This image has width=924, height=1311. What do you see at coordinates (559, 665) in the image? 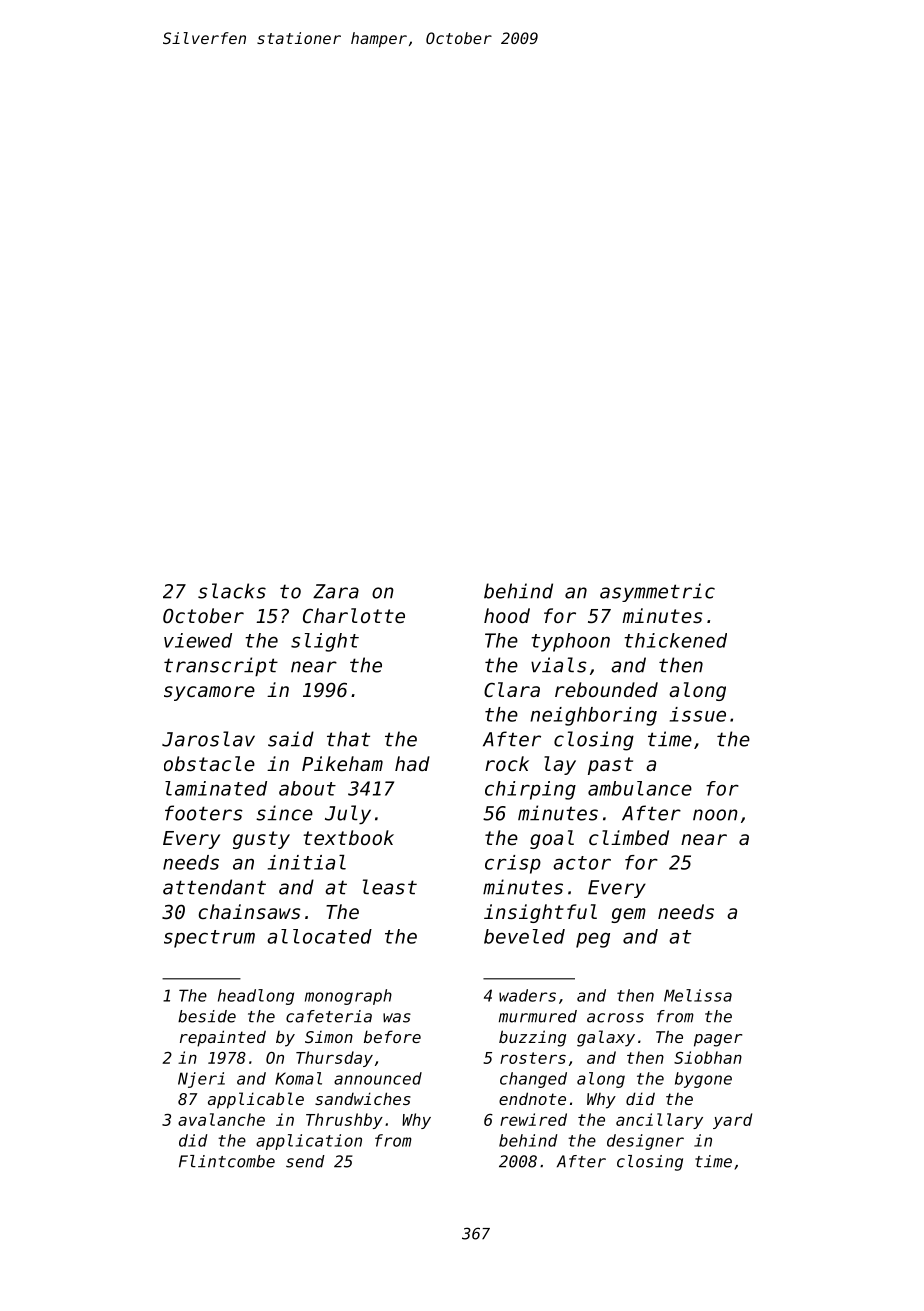
I see `vials` at bounding box center [559, 665].
